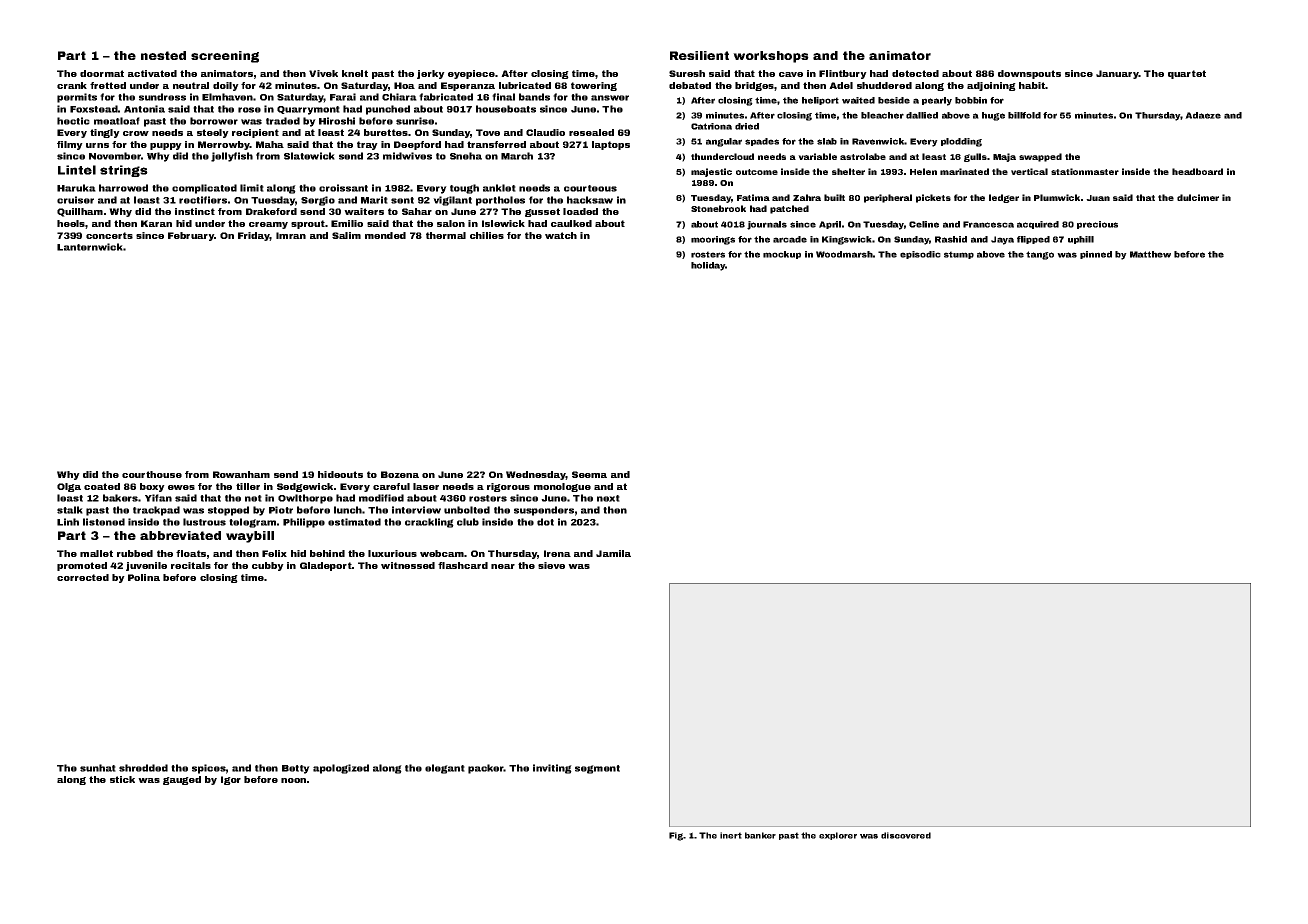 The height and width of the screenshot is (924, 1308). Describe the element at coordinates (589, 474) in the screenshot. I see `Seema` at that location.
